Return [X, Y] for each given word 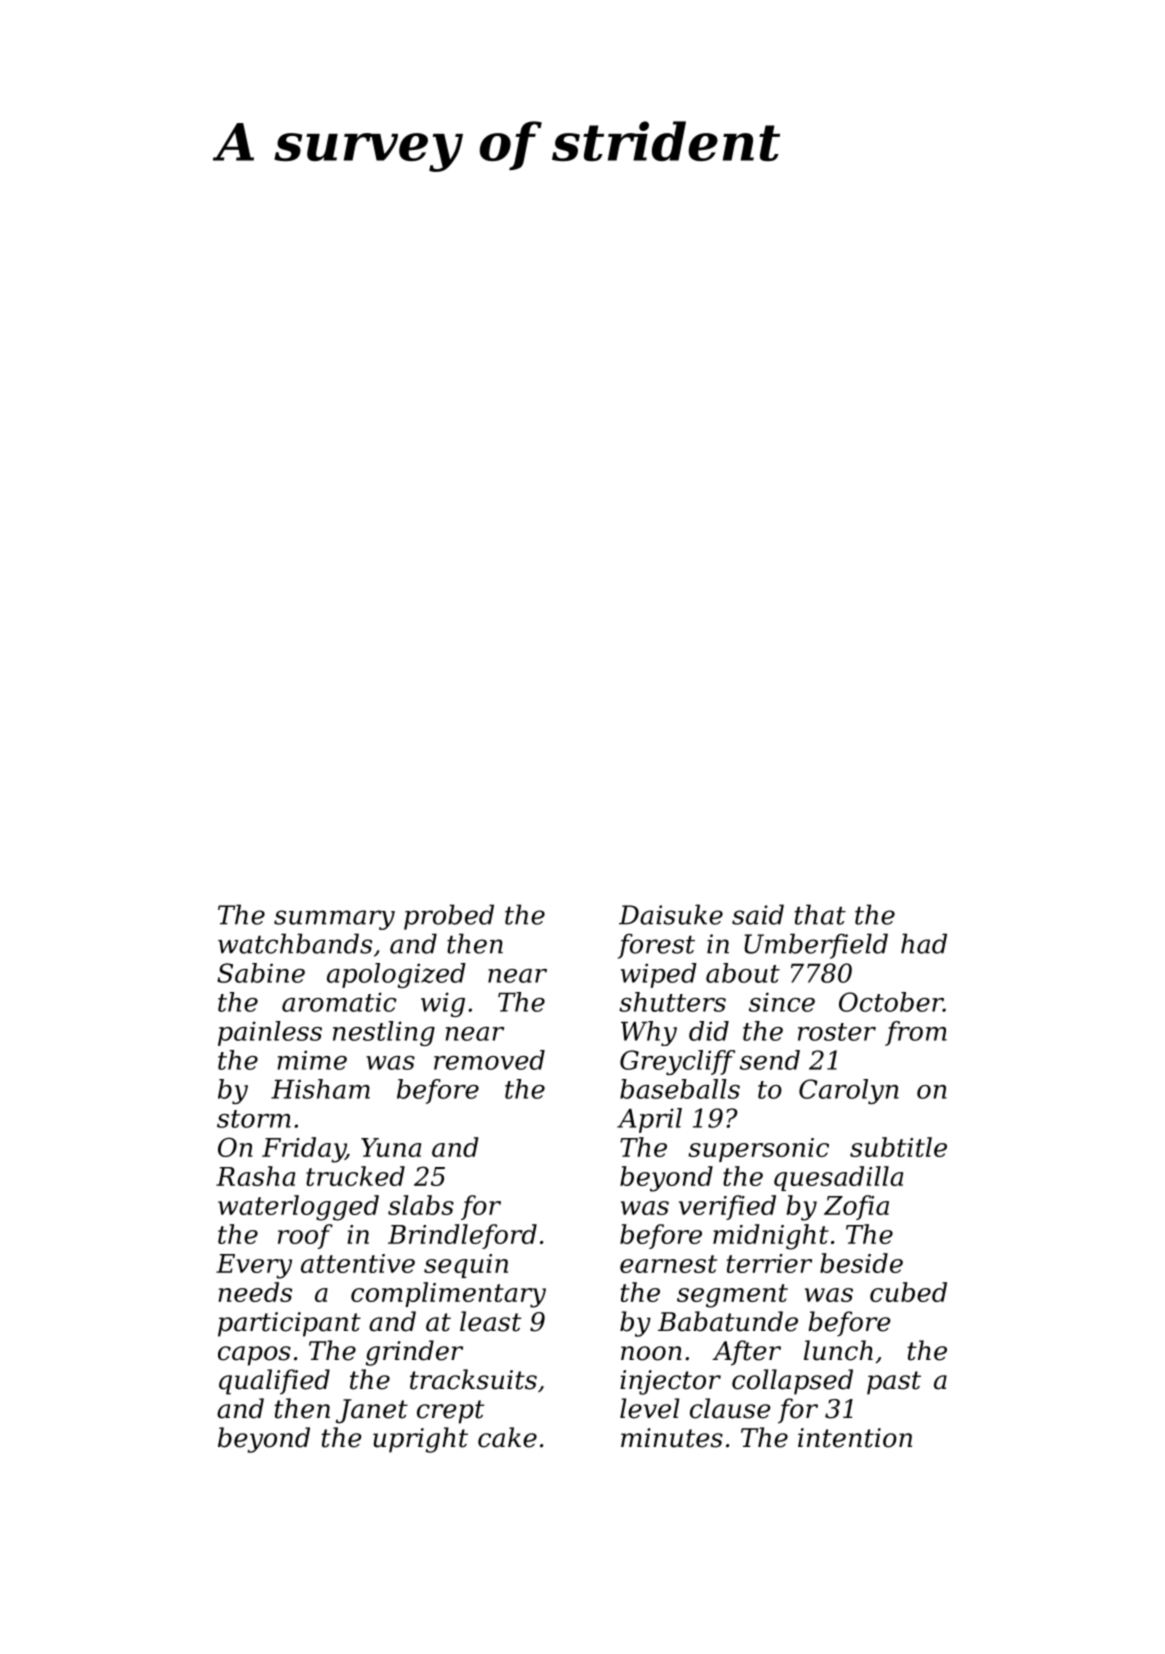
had [924, 943]
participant [289, 1324]
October [891, 1002]
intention [855, 1438]
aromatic [339, 1002]
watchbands [295, 943]
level [649, 1408]
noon [651, 1353]
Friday [304, 1150]
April [649, 1120]
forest [656, 946]
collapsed [792, 1382]
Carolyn [849, 1091]
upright [420, 1440]
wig [443, 1004]
